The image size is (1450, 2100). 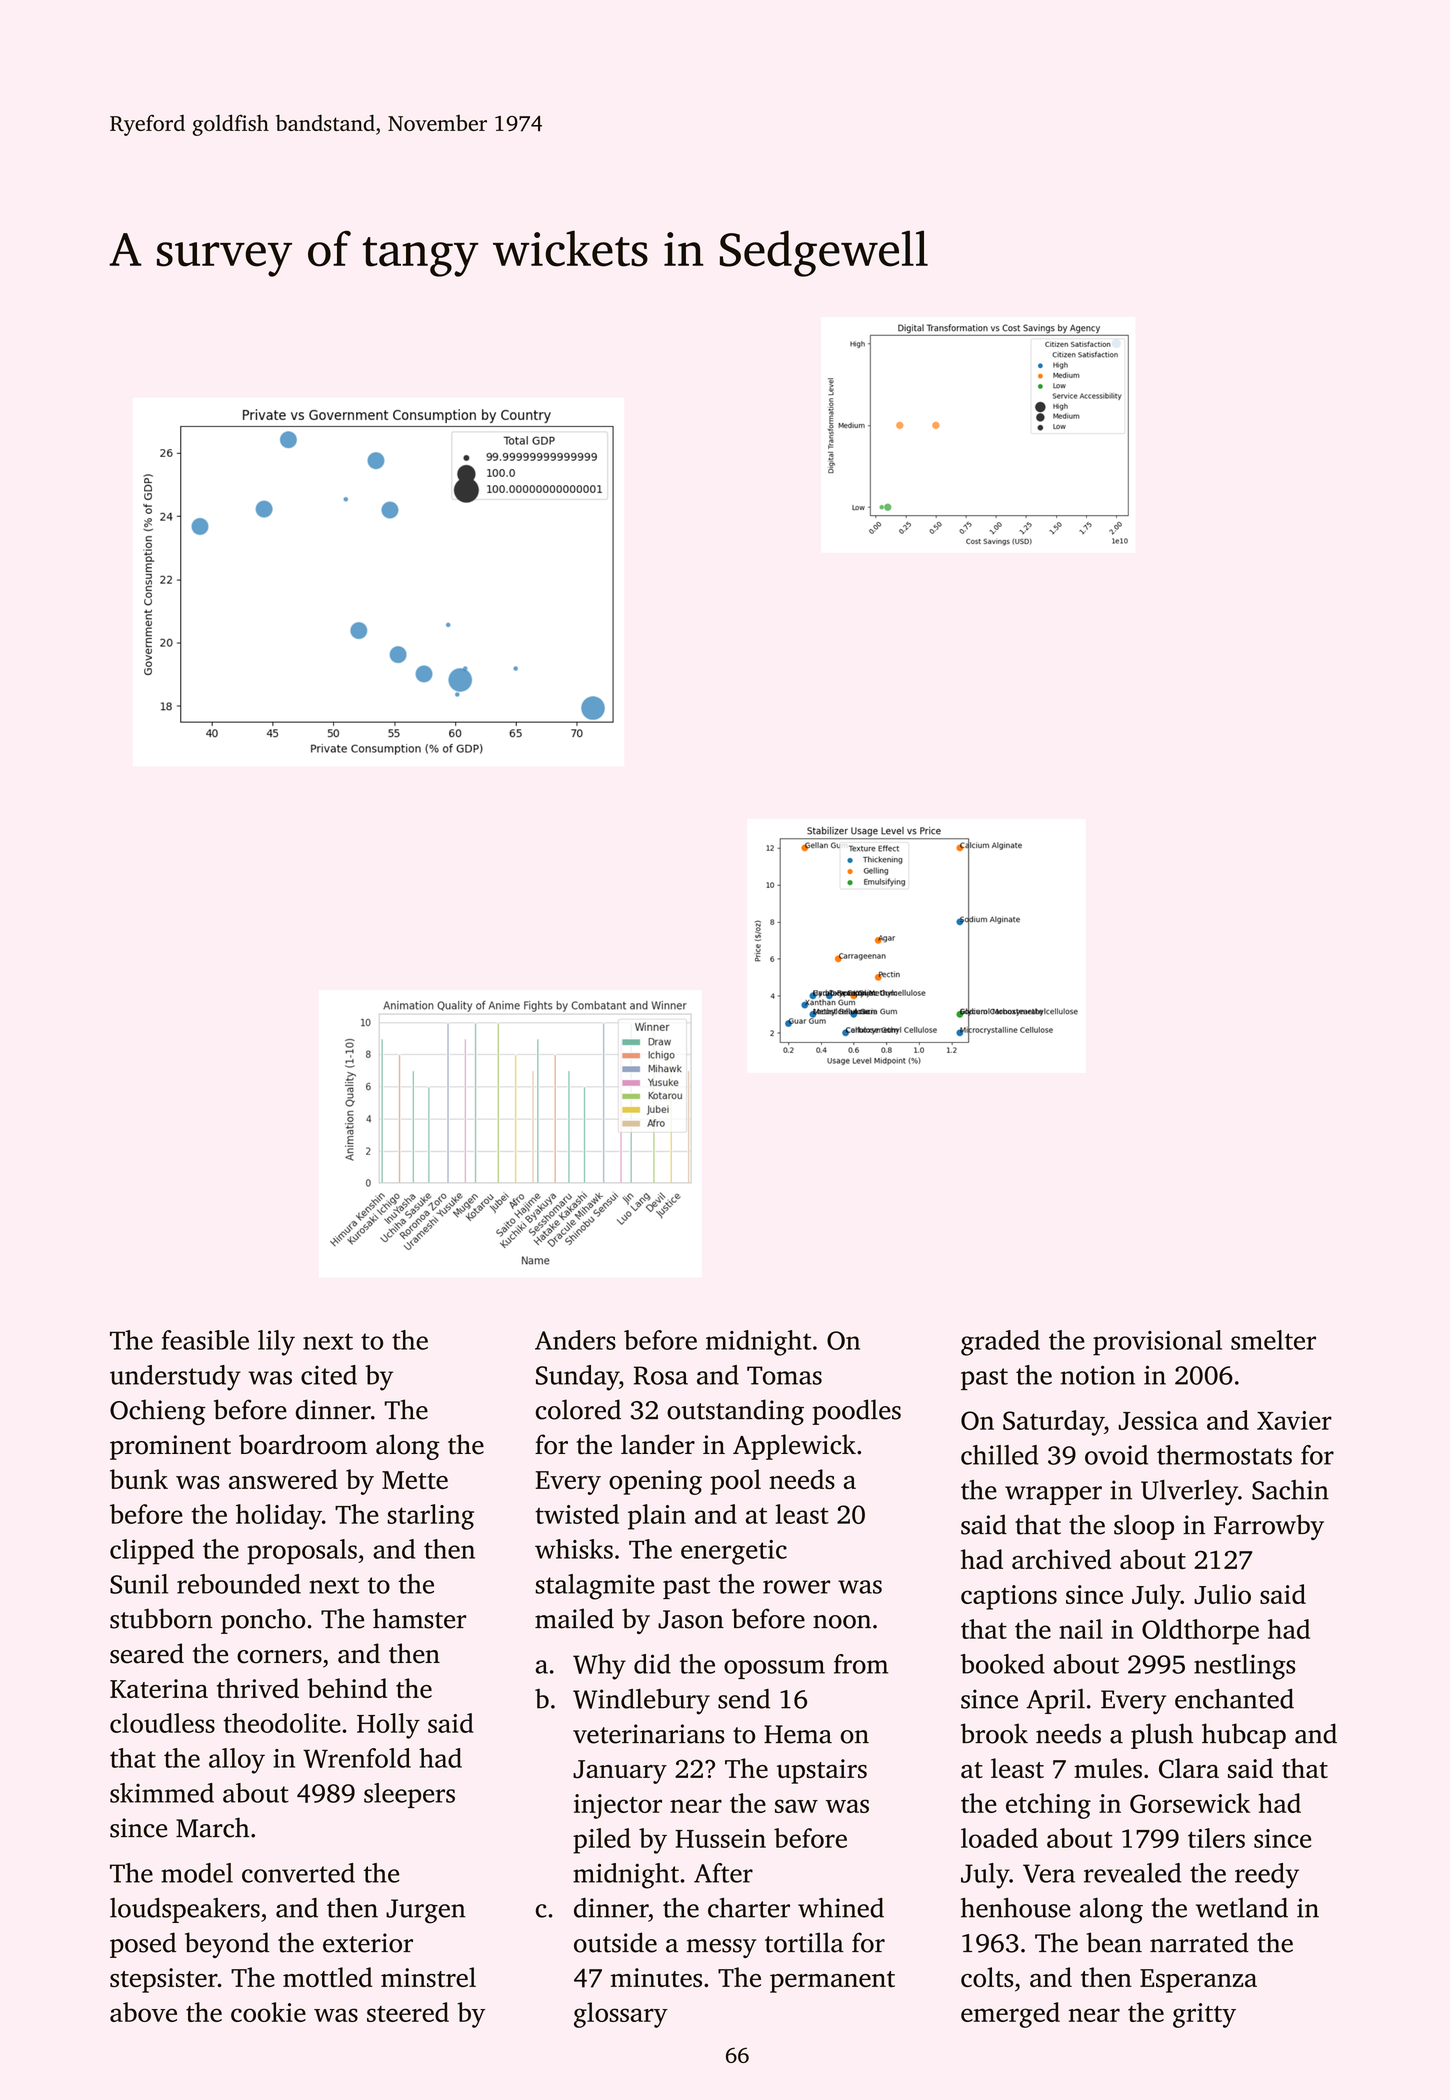 What do you see at coordinates (1244, 1667) in the document?
I see `nestlings` at bounding box center [1244, 1667].
